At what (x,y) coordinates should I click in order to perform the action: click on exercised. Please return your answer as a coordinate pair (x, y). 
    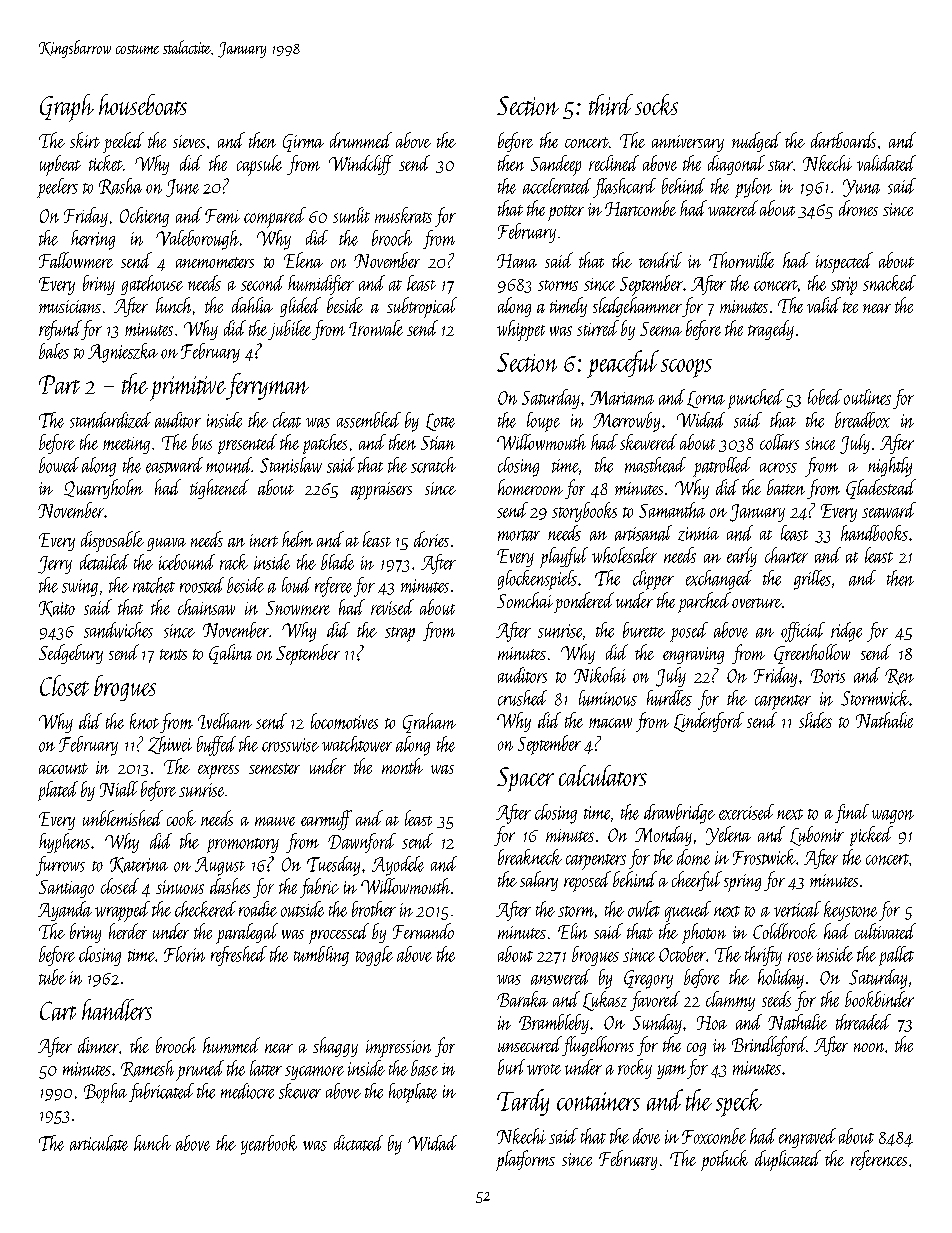
    Looking at the image, I should click on (746, 812).
